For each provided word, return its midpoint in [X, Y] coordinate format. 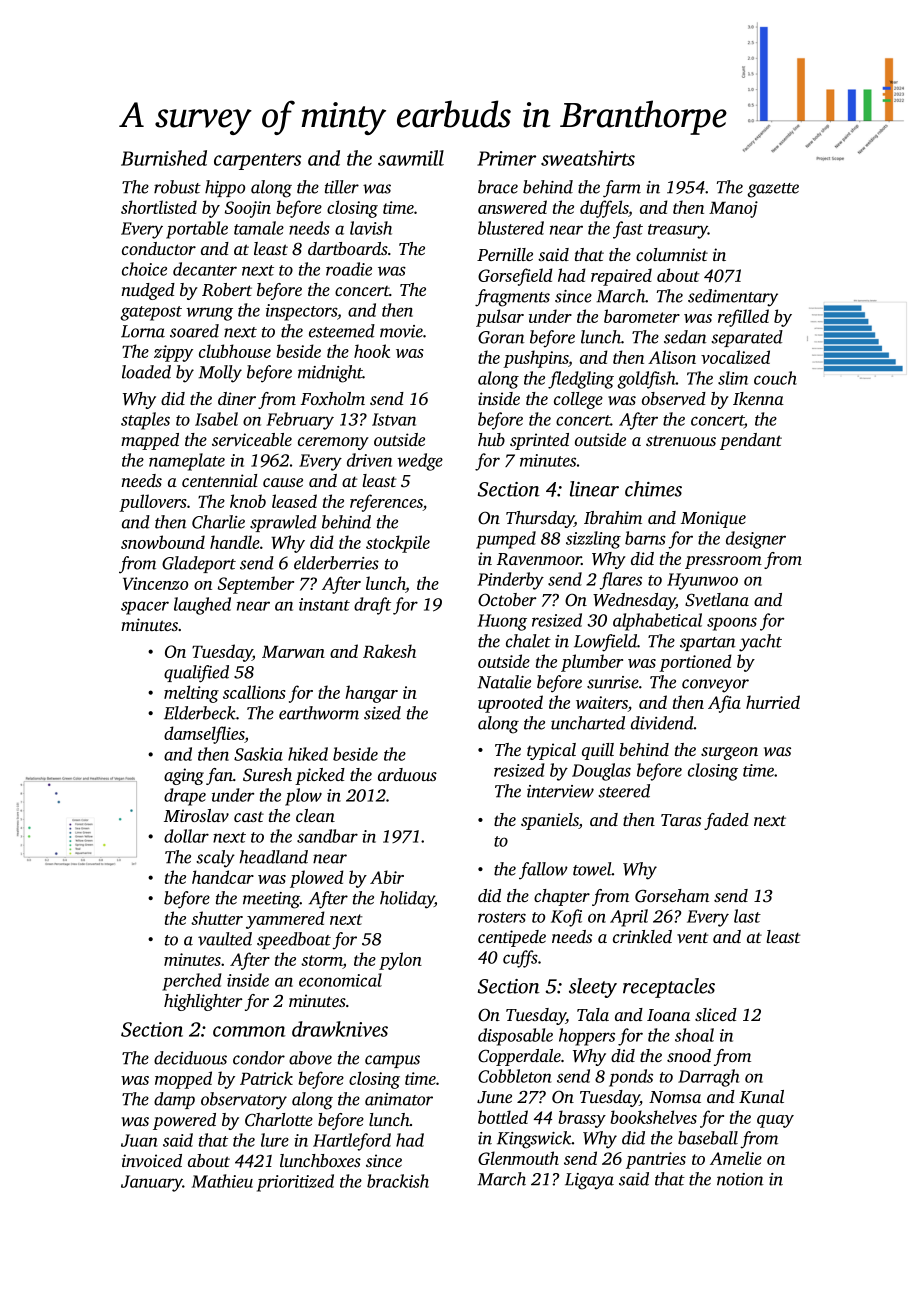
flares [621, 581]
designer [756, 540]
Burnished [164, 158]
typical [551, 751]
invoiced [152, 1160]
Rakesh [389, 651]
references [386, 503]
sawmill [411, 158]
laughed [202, 606]
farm [622, 189]
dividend [662, 723]
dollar [186, 836]
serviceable [252, 439]
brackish [398, 1181]
